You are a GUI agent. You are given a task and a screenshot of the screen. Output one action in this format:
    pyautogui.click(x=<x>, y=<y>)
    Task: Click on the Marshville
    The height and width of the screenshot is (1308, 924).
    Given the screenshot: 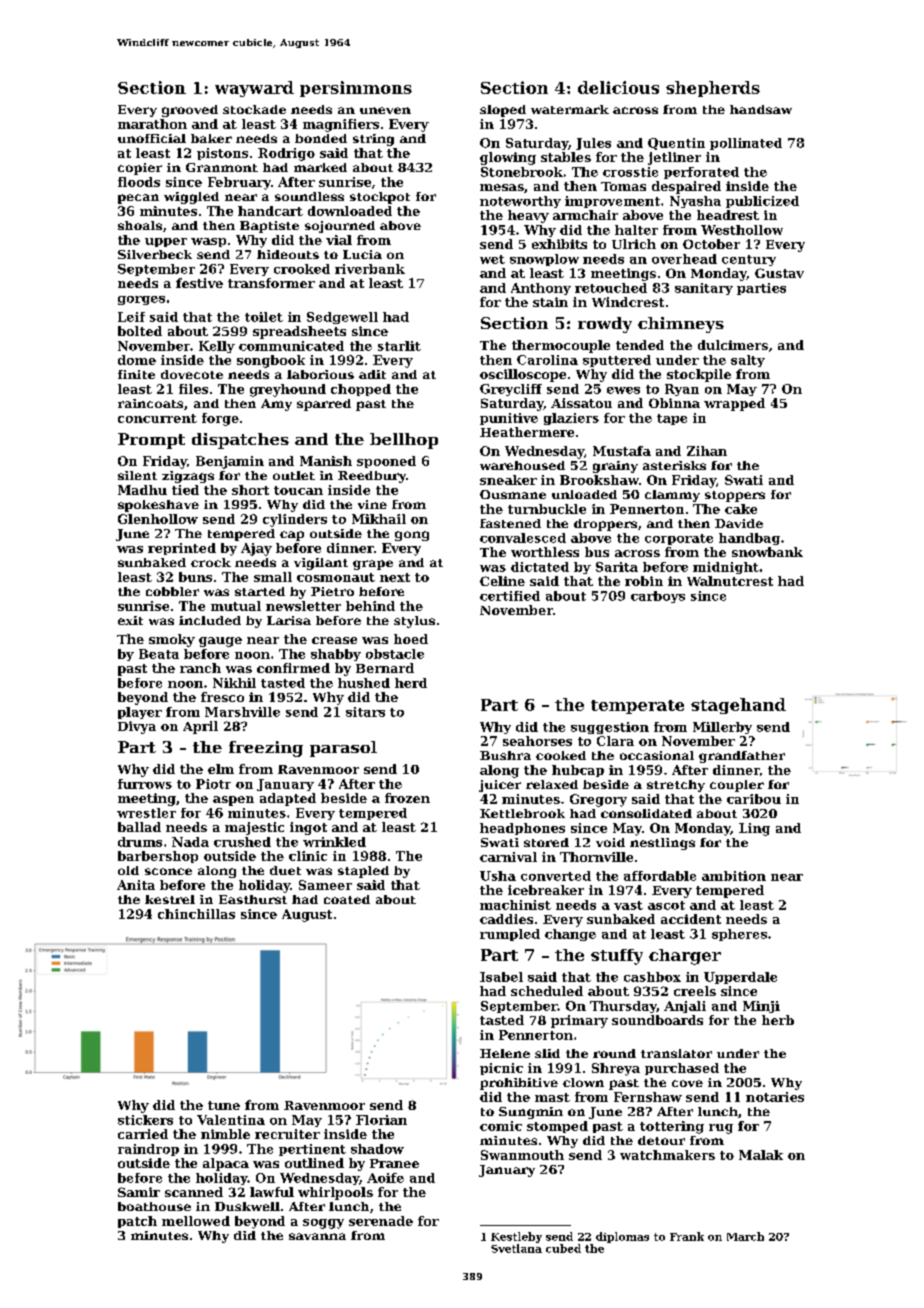 What is the action you would take?
    pyautogui.click(x=242, y=712)
